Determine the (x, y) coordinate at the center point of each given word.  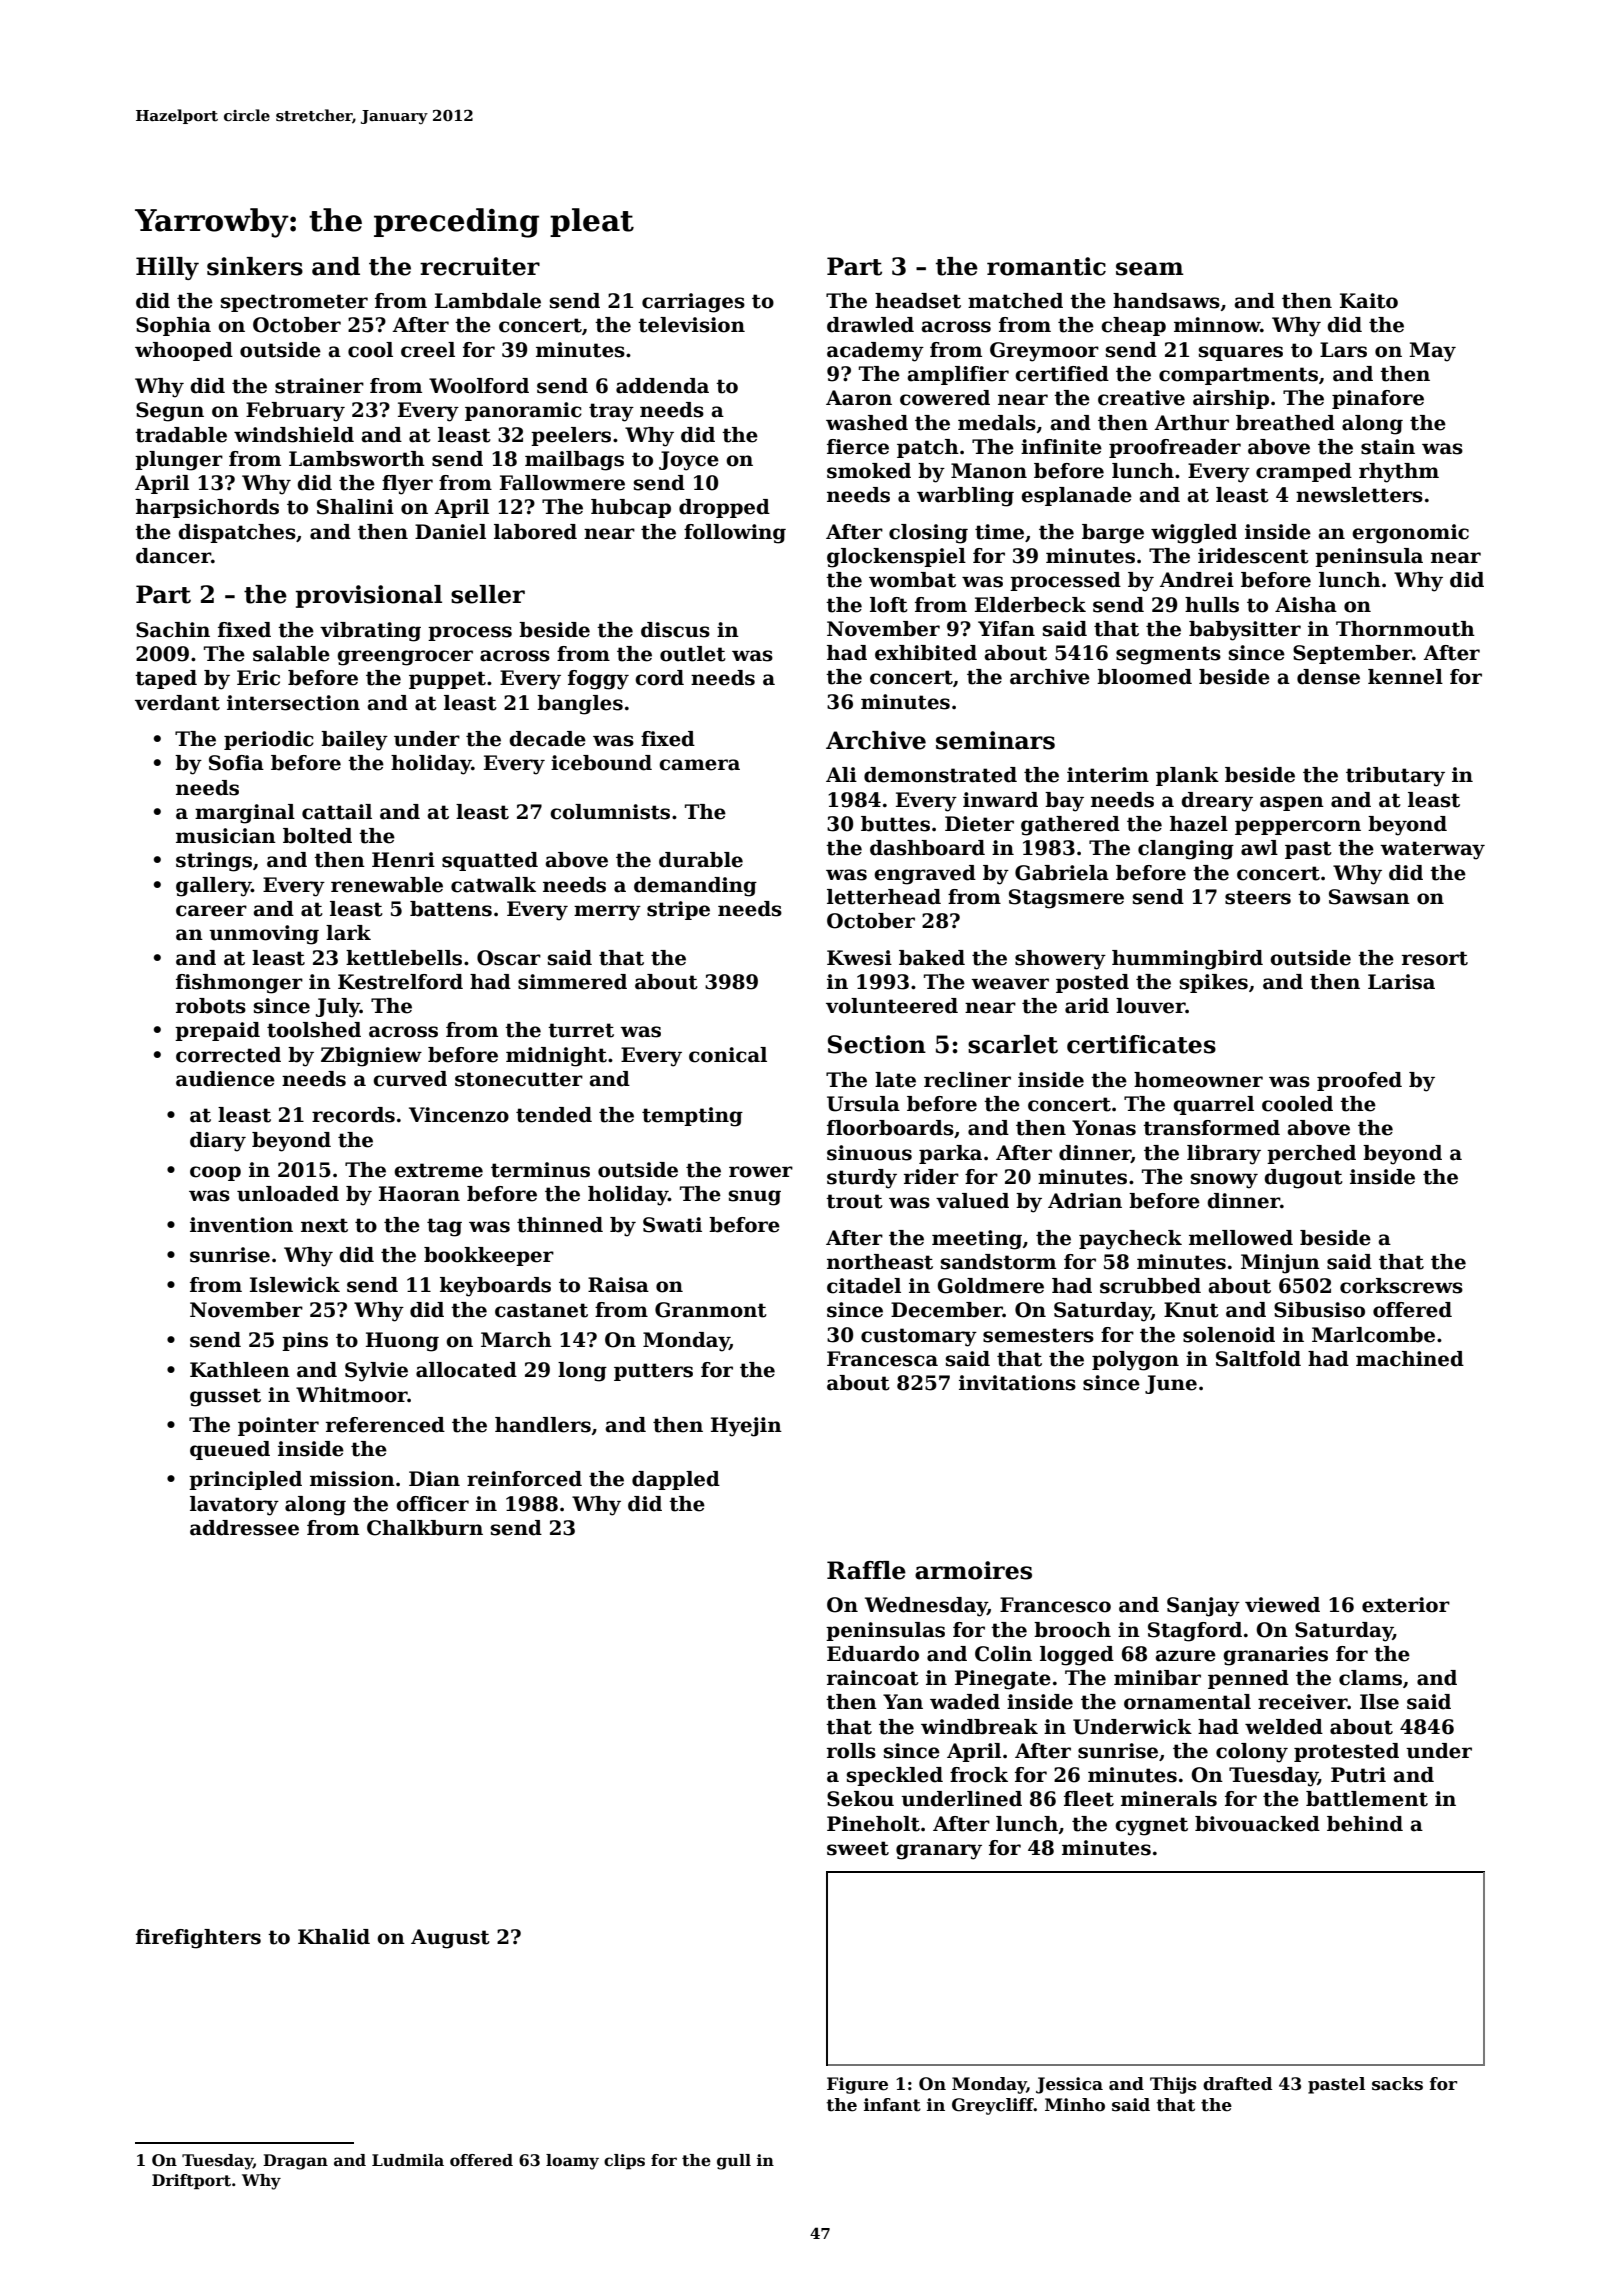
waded (965, 1702)
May (1432, 352)
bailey (354, 741)
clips (624, 2161)
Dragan (295, 2162)
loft (889, 605)
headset (918, 301)
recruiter (480, 266)
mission (352, 1479)
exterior (1406, 1605)
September (1352, 654)
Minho (1075, 2105)
